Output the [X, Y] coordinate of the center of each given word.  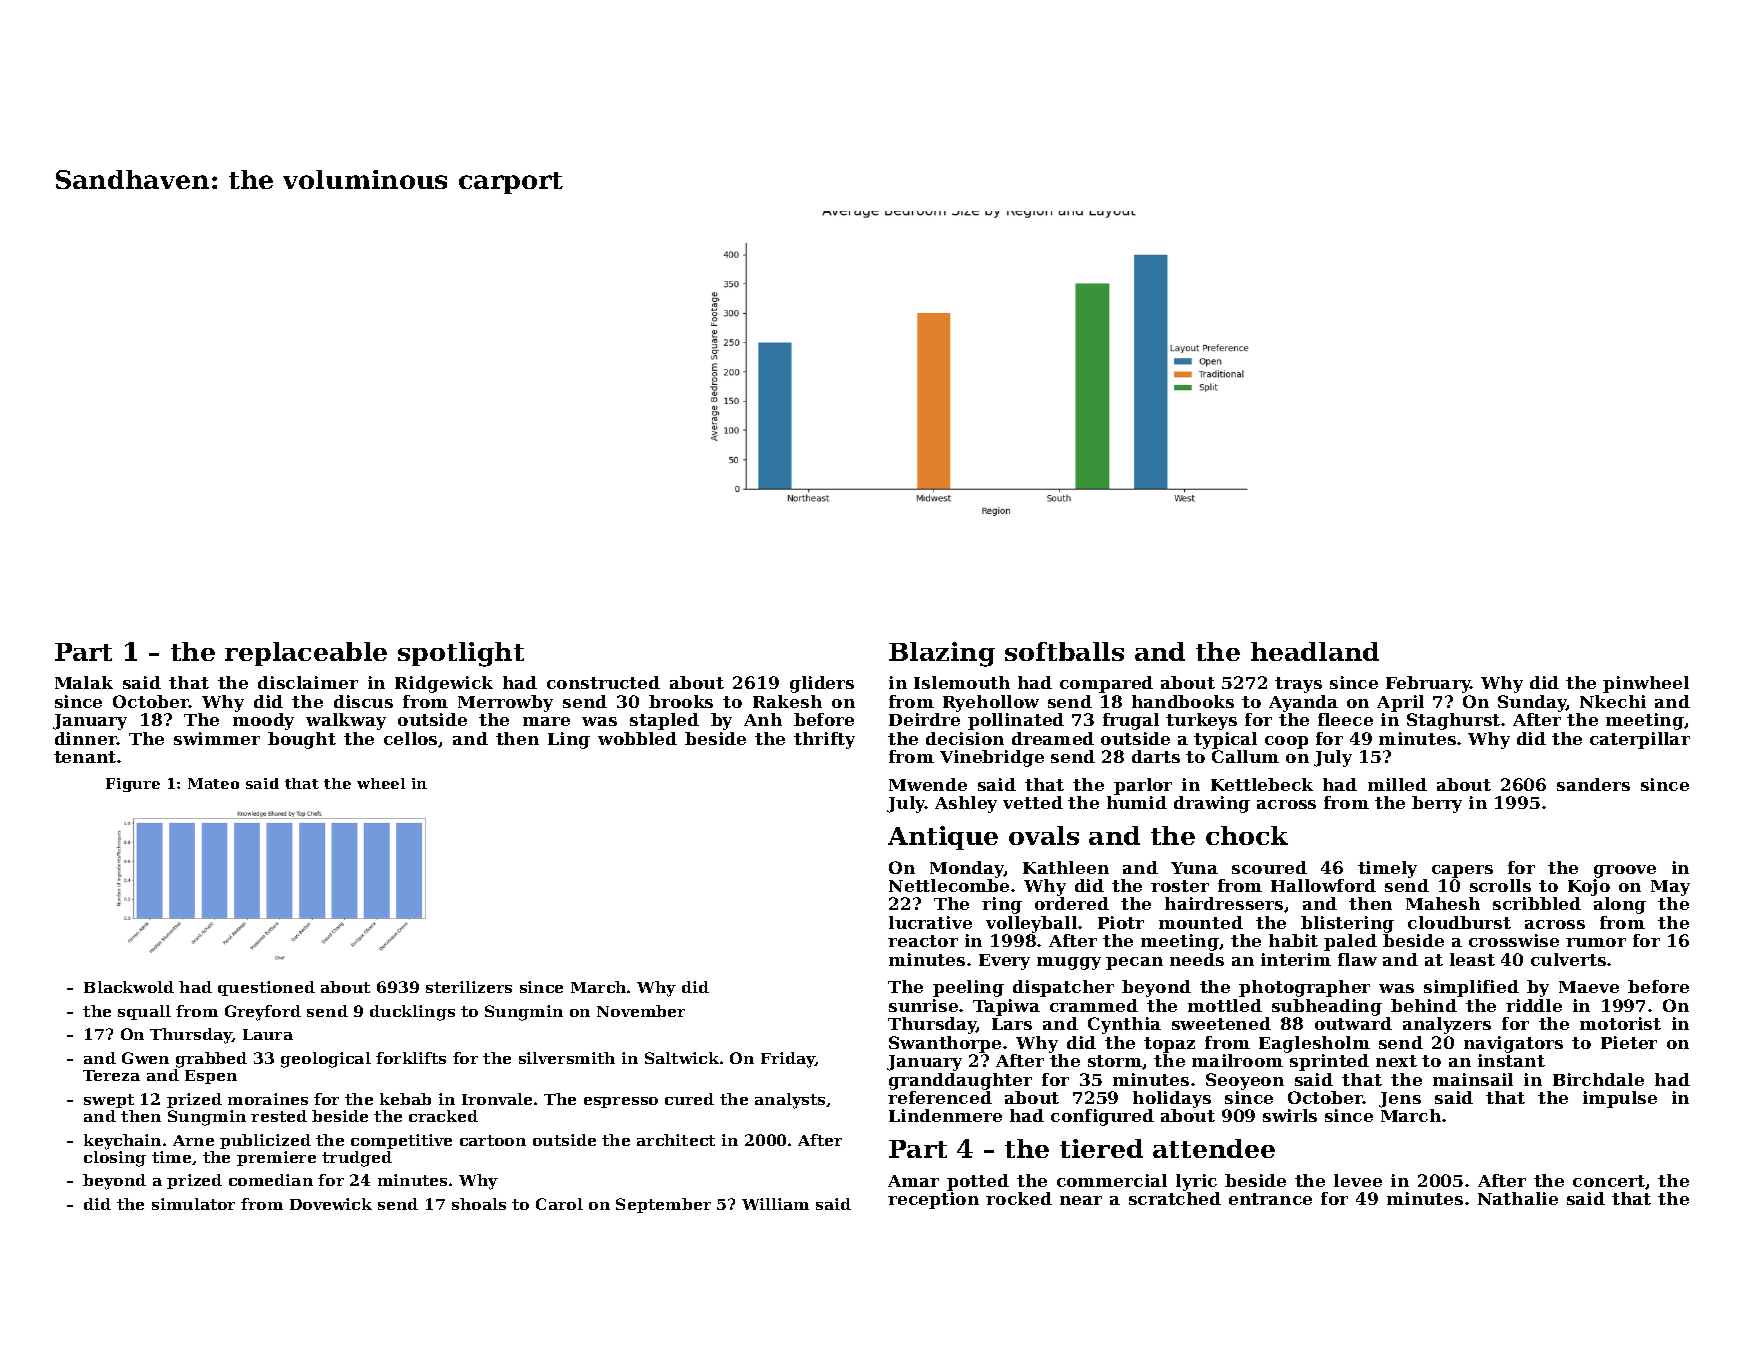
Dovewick [331, 1204]
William [775, 1204]
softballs [1064, 651]
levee [1358, 1180]
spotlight [461, 654]
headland [1315, 651]
